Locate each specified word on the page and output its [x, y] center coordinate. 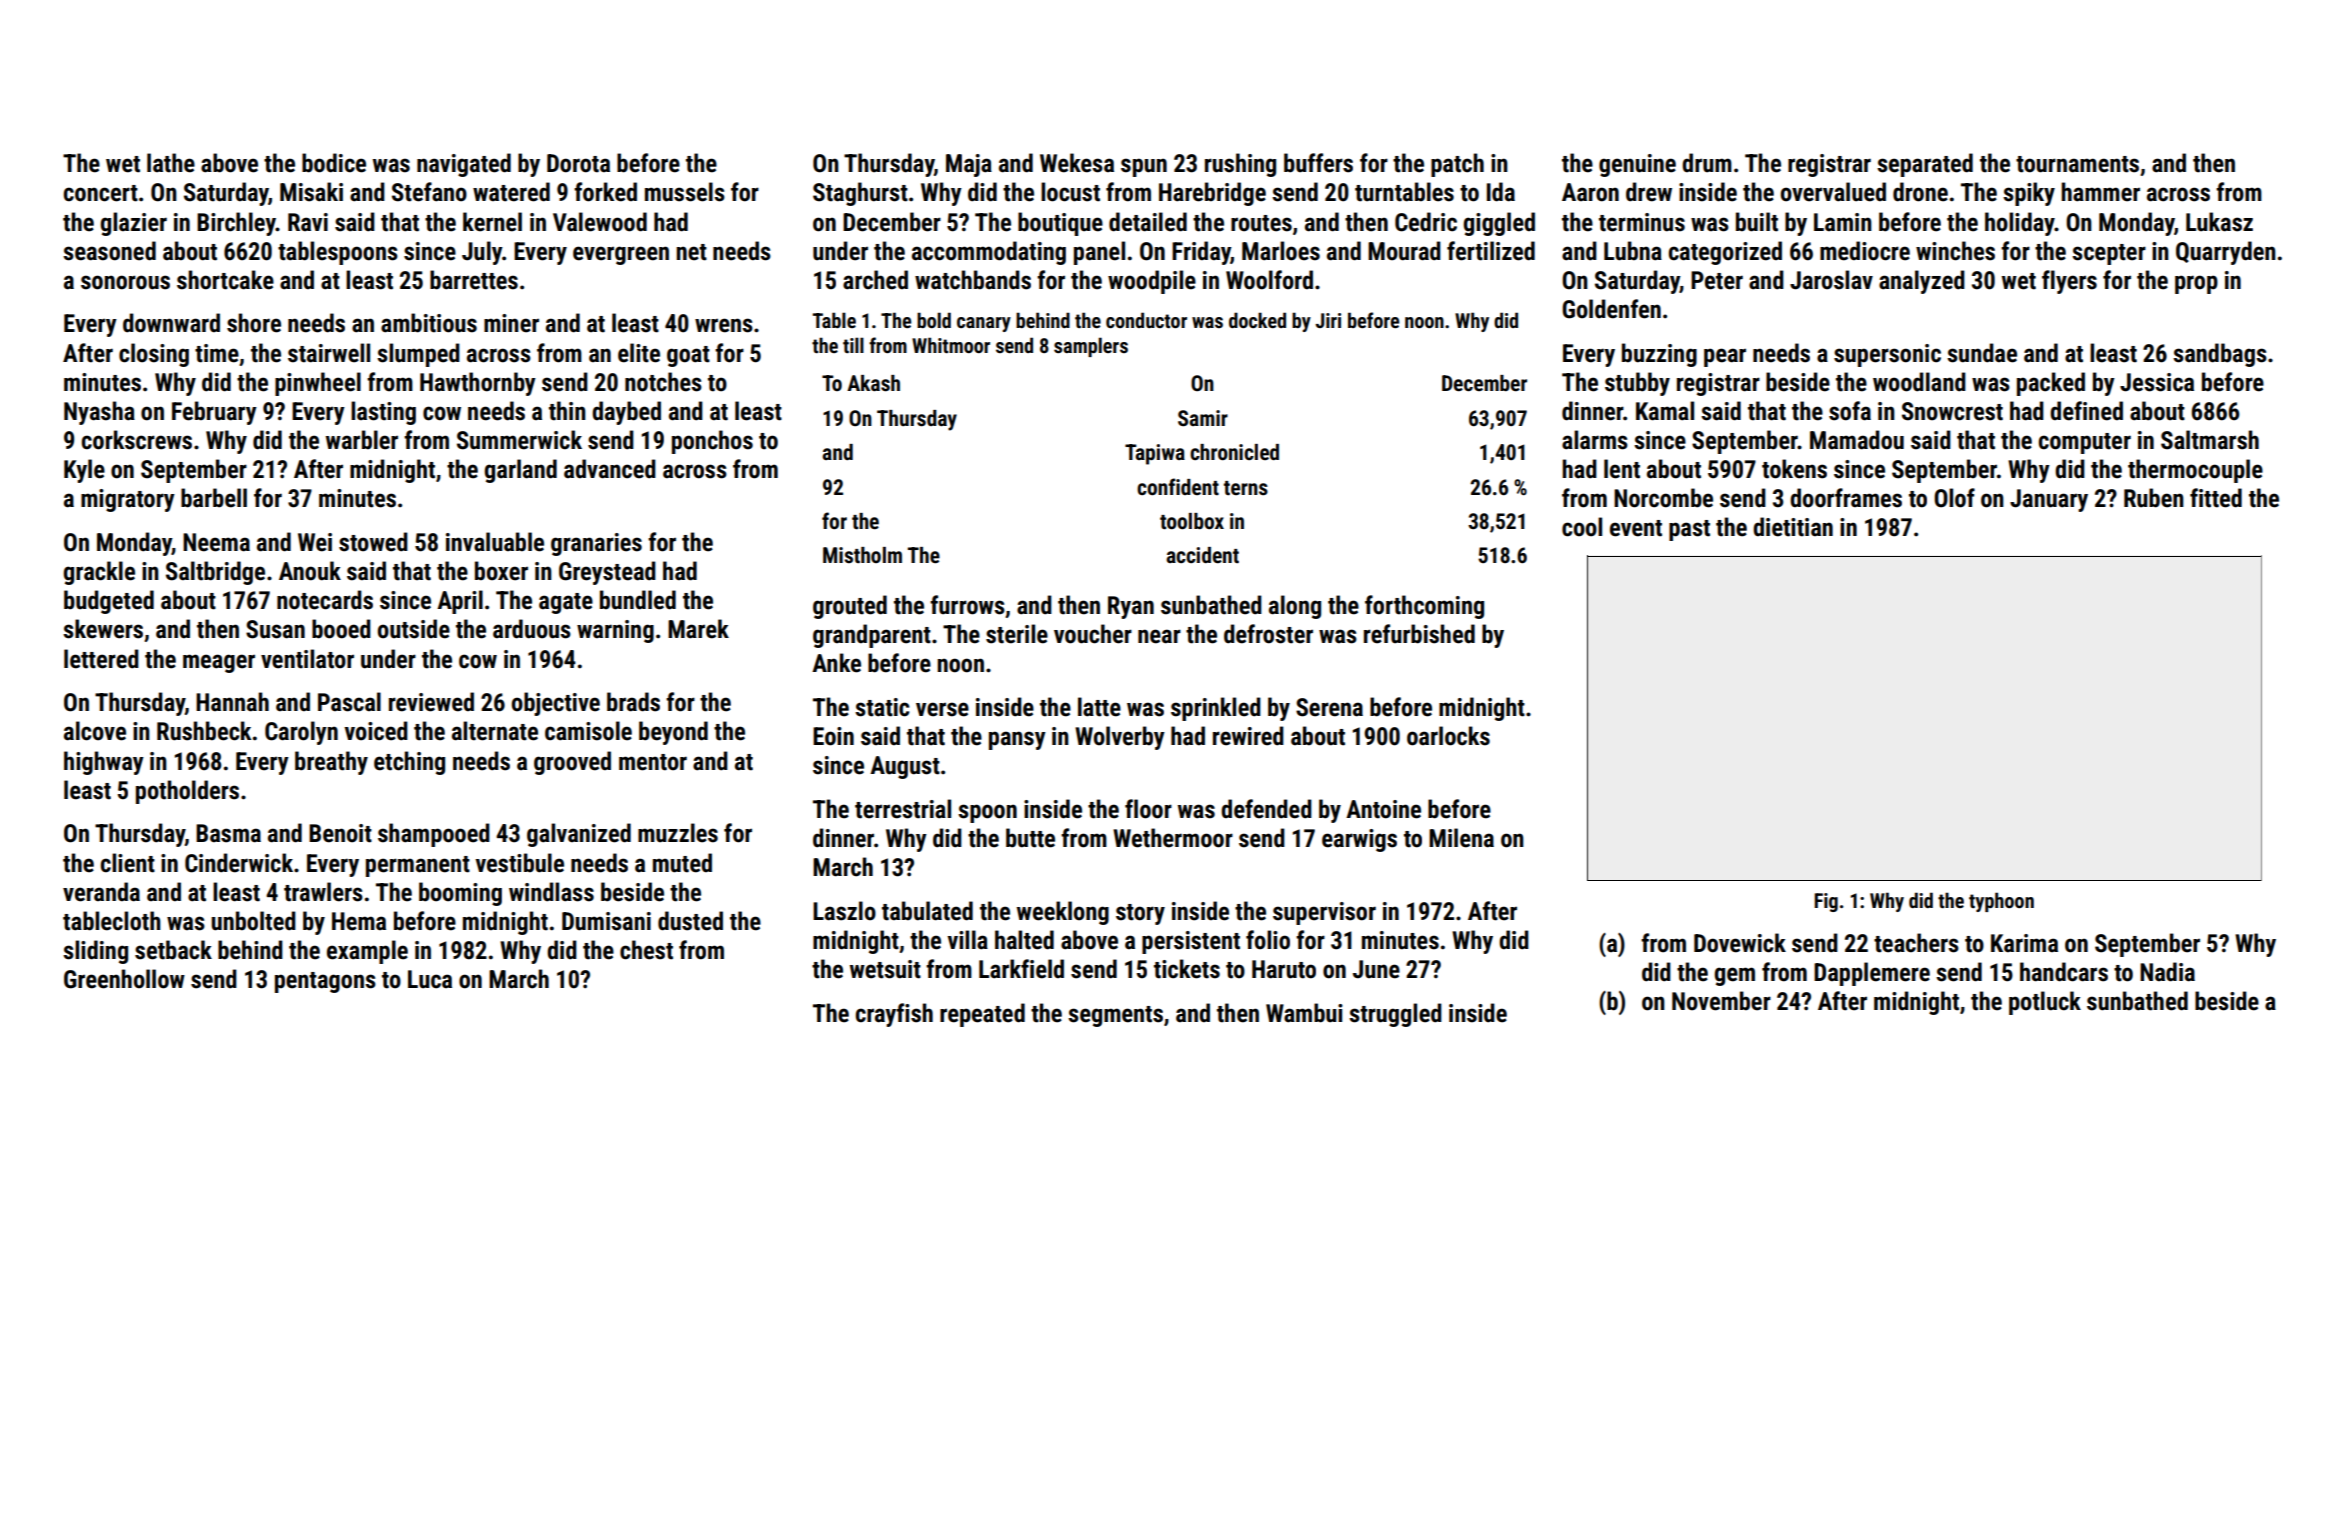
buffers [1318, 163]
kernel [492, 222]
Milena [1461, 838]
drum [1707, 163]
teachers [1916, 943]
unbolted [253, 921]
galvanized [579, 835]
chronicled [1234, 452]
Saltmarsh [2210, 440]
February [214, 413]
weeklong [1063, 913]
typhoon [2001, 902]
